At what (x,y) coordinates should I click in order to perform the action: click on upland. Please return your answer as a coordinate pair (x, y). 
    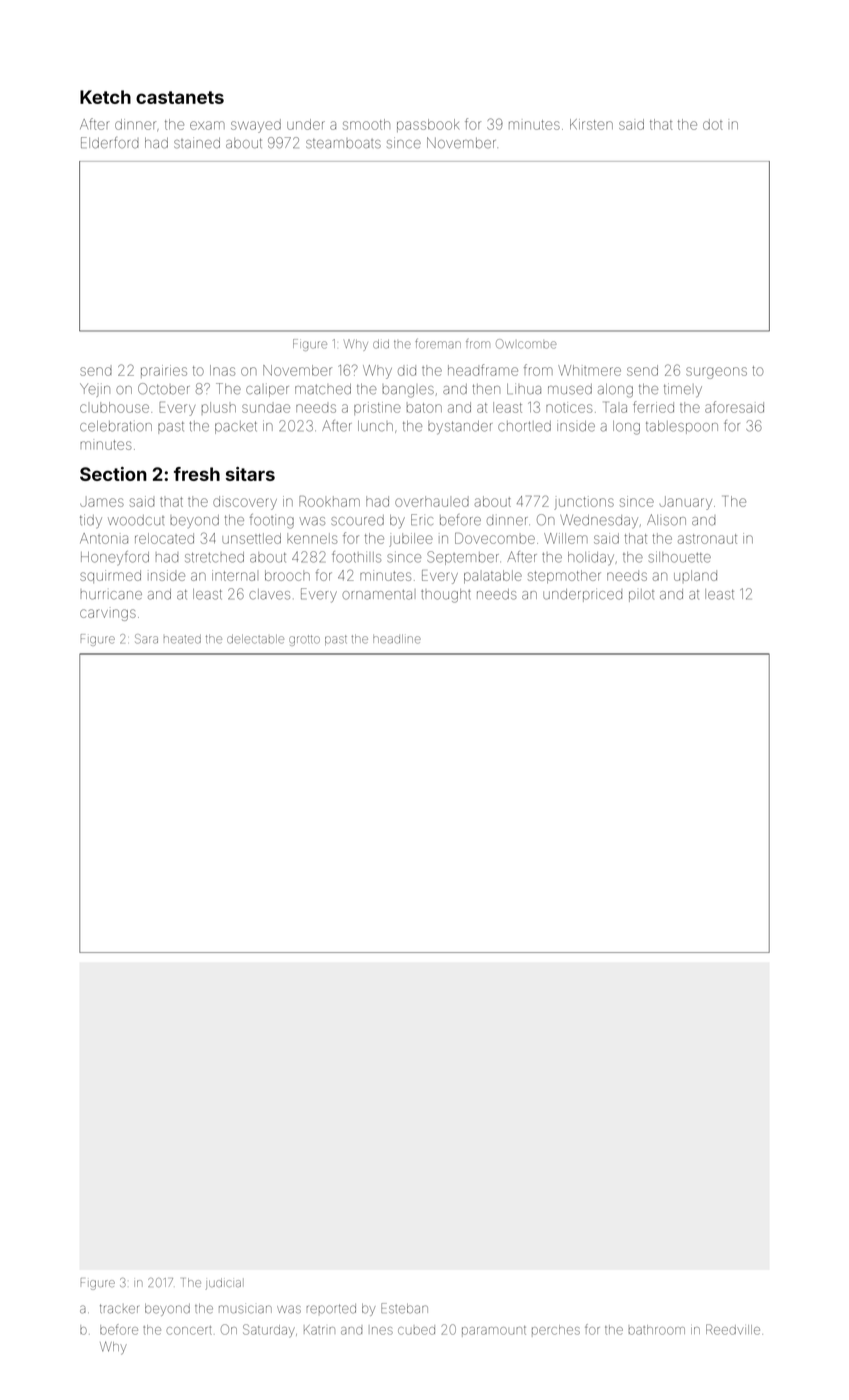
    Looking at the image, I should click on (695, 575).
